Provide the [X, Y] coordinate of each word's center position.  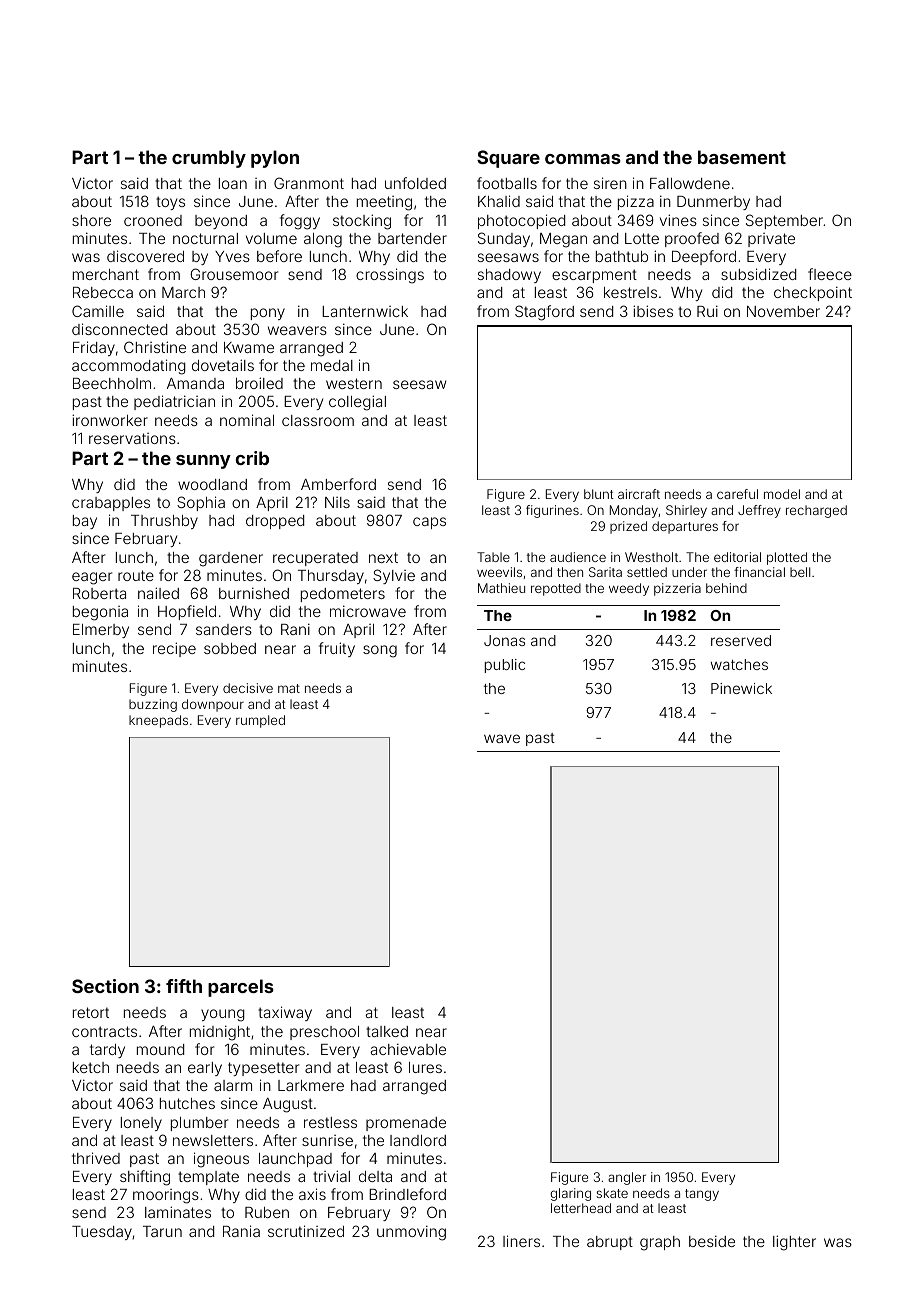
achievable [408, 1049]
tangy [702, 1195]
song [380, 651]
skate [612, 1193]
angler [627, 1178]
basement [742, 157]
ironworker [110, 420]
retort [91, 1012]
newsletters [213, 1140]
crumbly [209, 159]
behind [726, 588]
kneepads [158, 721]
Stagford [544, 313]
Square [508, 159]
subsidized [758, 274]
